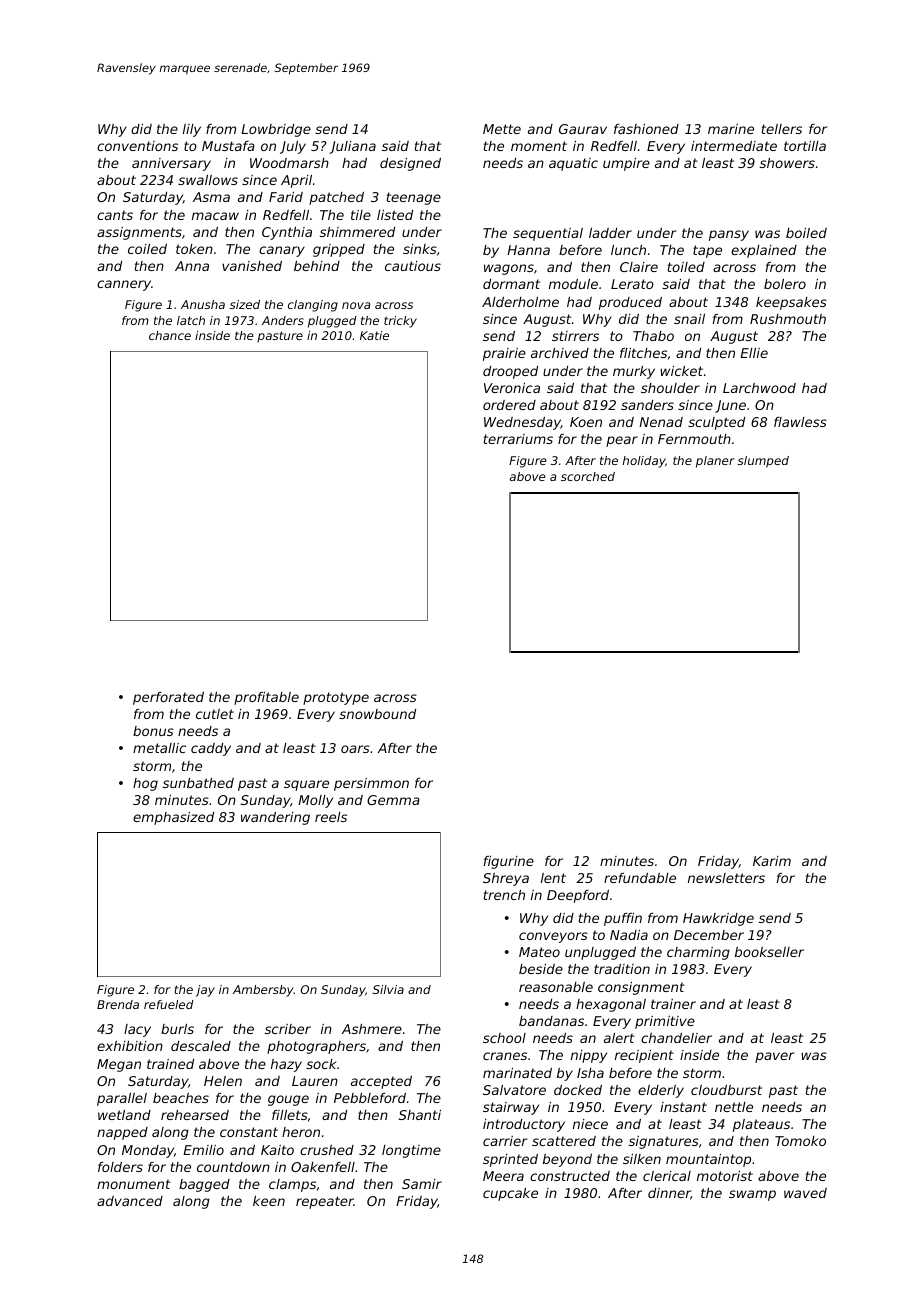  Describe the element at coordinates (266, 698) in the screenshot. I see `profitable` at that location.
